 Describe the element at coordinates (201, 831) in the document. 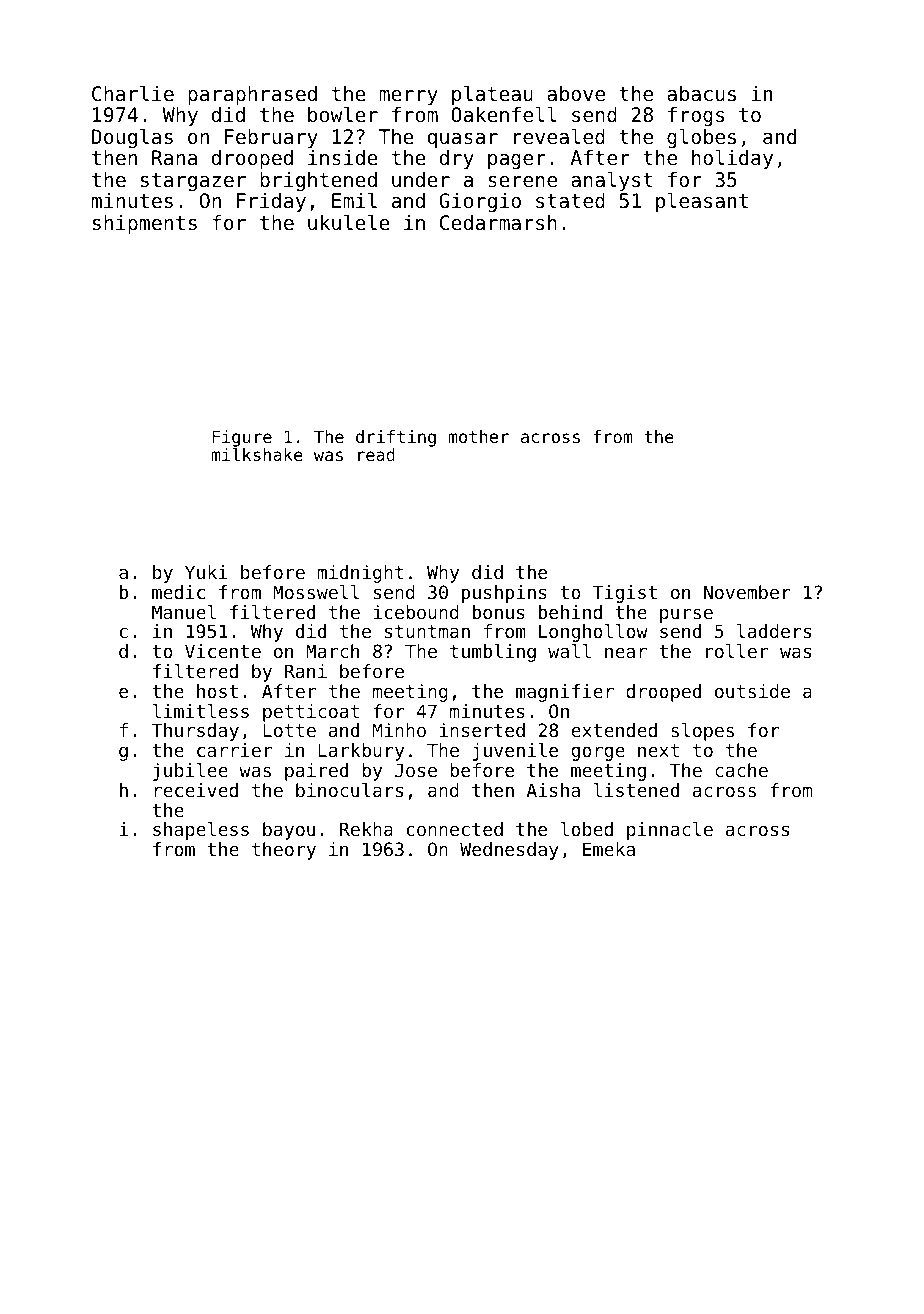

I see `shapeless` at that location.
